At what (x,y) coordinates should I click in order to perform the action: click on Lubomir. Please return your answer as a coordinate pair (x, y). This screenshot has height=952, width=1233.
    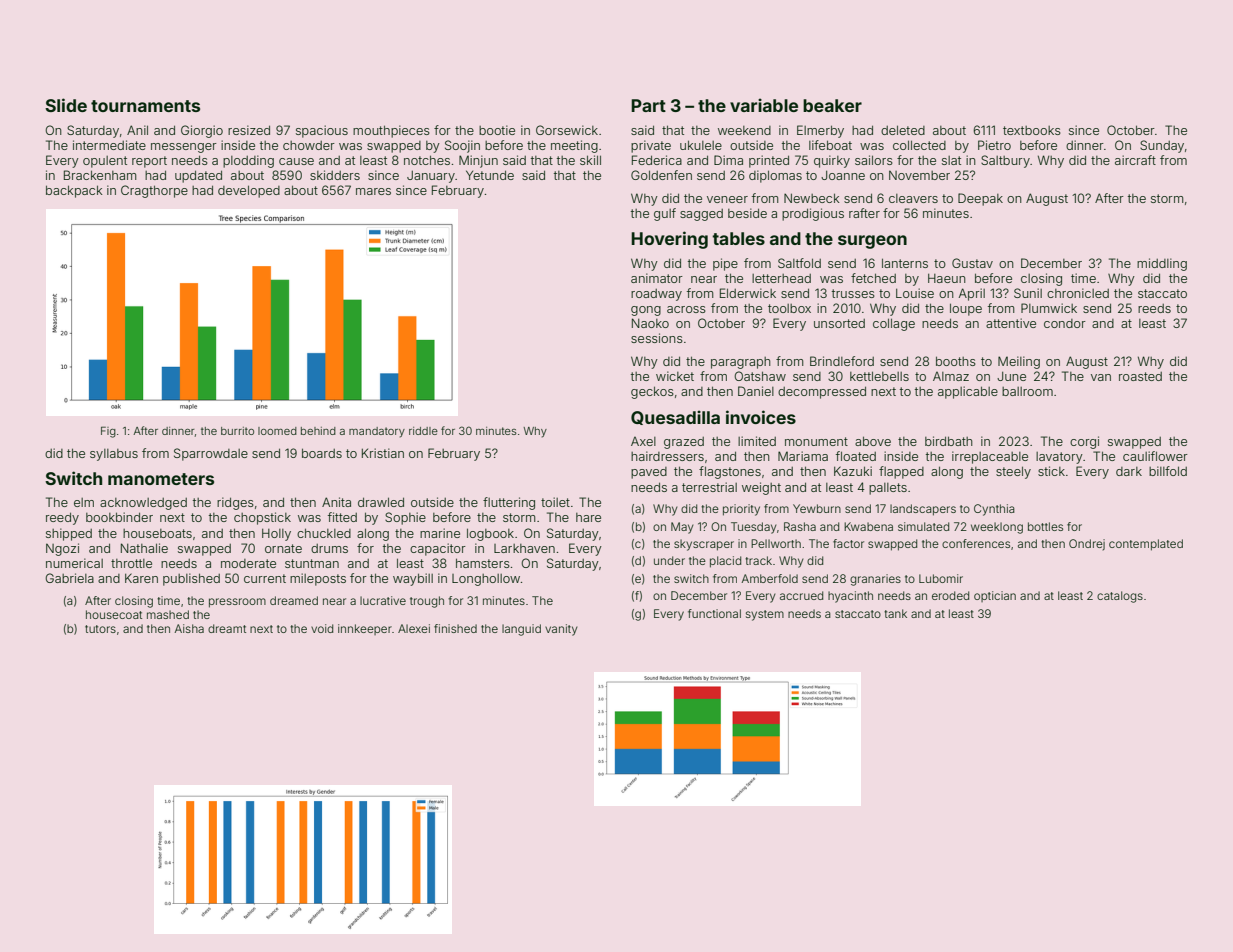
    Looking at the image, I should click on (941, 578).
